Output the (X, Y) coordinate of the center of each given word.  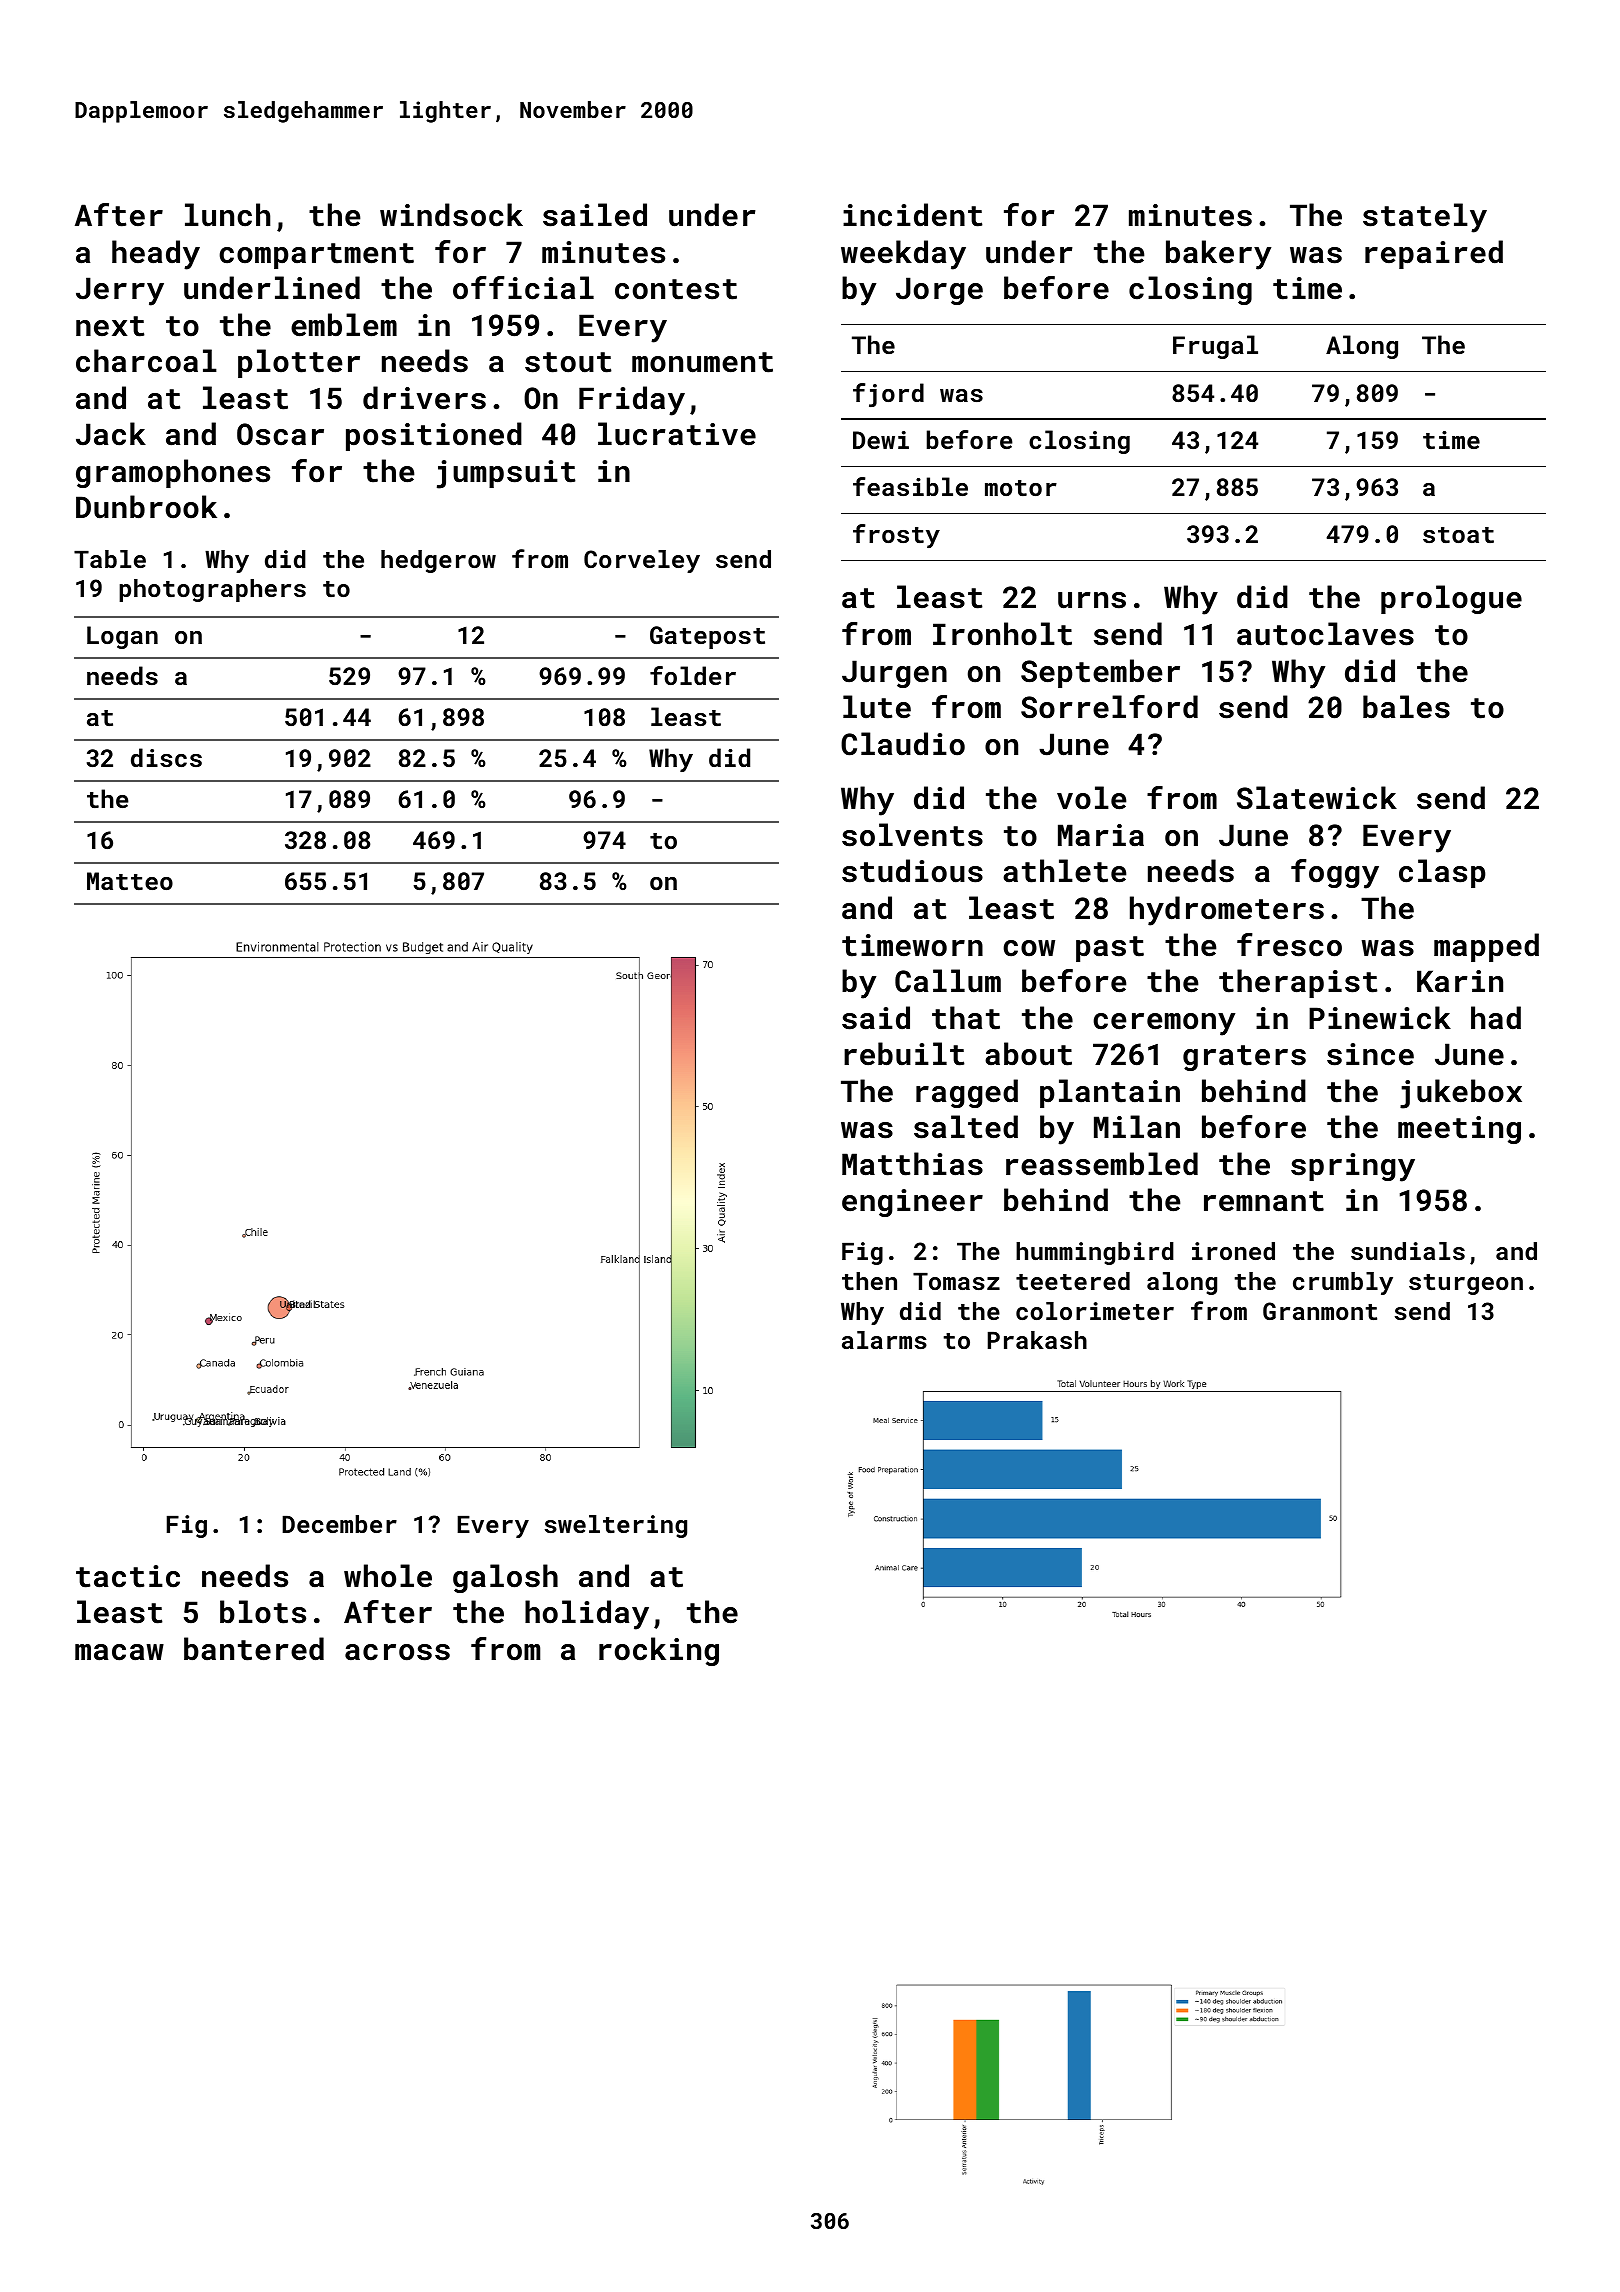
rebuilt (904, 1054)
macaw (119, 1652)
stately (1425, 218)
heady (156, 255)
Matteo (130, 881)
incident (912, 215)
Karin (1460, 981)
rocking (659, 1651)
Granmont (1320, 1311)
